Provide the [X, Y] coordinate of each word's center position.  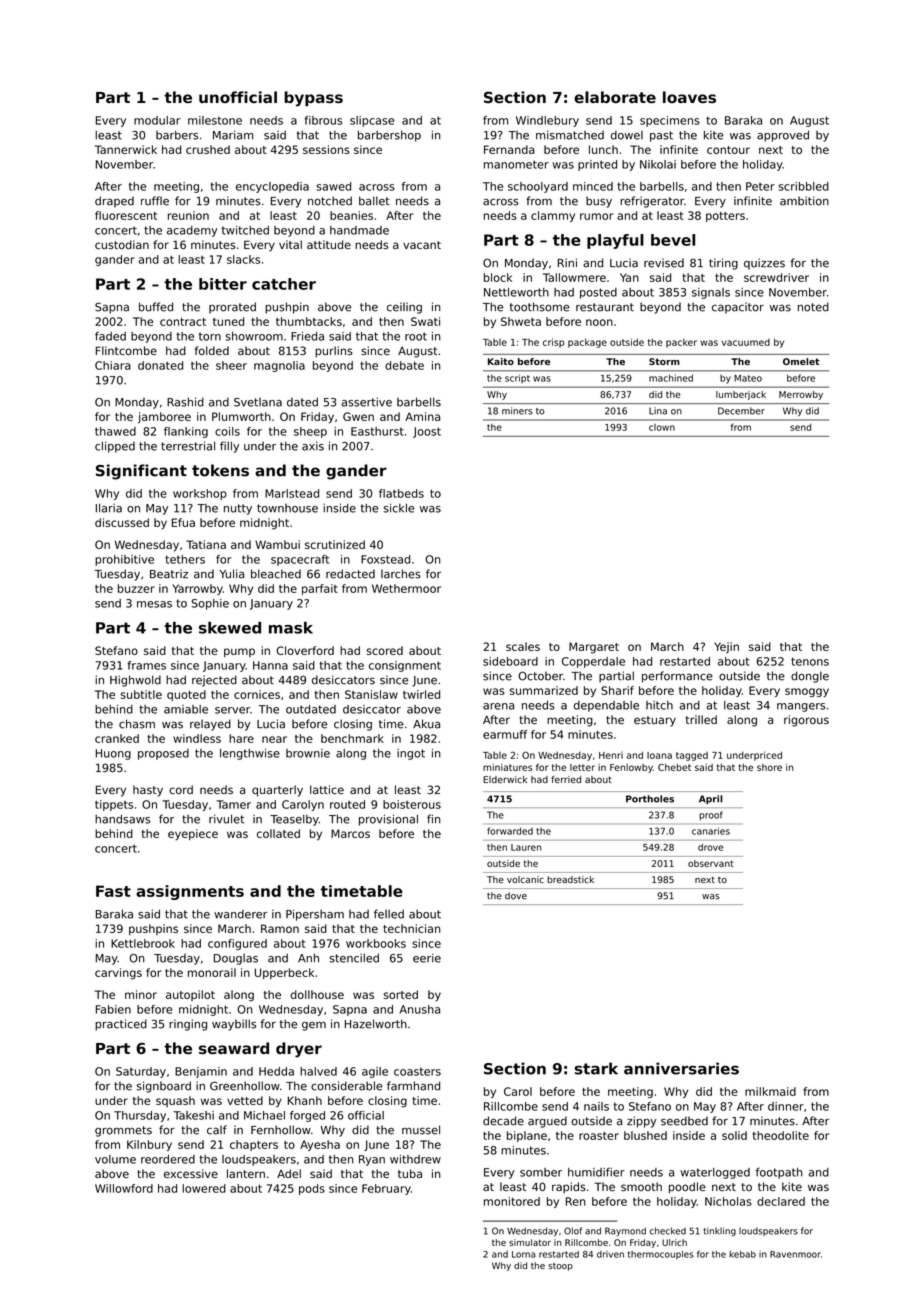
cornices [257, 694]
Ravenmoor [795, 1254]
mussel [421, 1130]
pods [312, 1189]
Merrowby [801, 395]
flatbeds [401, 493]
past [661, 136]
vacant [422, 245]
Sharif [617, 690]
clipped [115, 447]
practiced [121, 1025]
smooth [641, 1186]
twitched [245, 230]
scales [523, 646]
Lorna [523, 1254]
